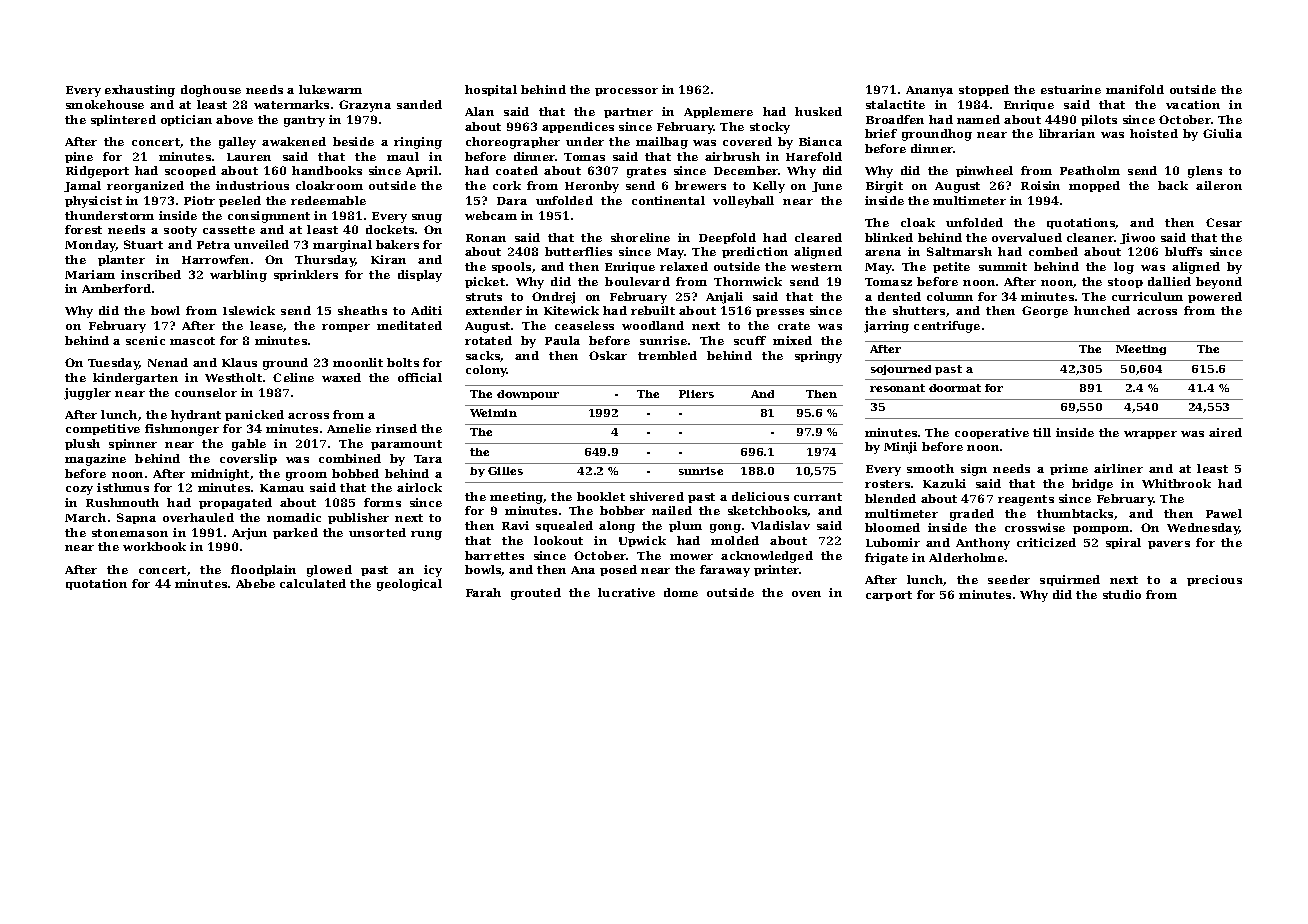 This image has width=1308, height=924. Describe the element at coordinates (211, 91) in the image. I see `doghouse` at that location.
